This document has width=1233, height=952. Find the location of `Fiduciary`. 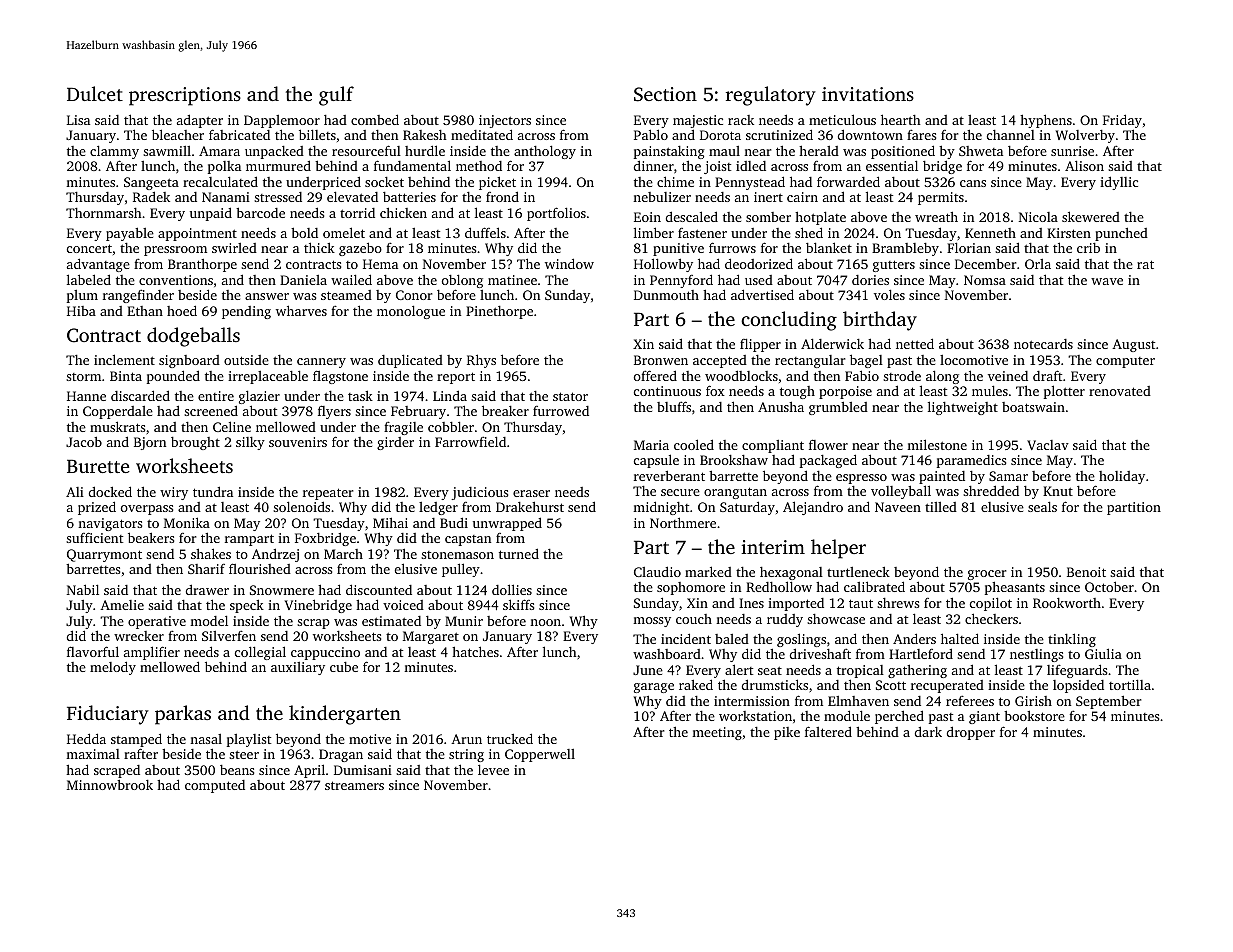

Fiduciary is located at coordinates (108, 715).
